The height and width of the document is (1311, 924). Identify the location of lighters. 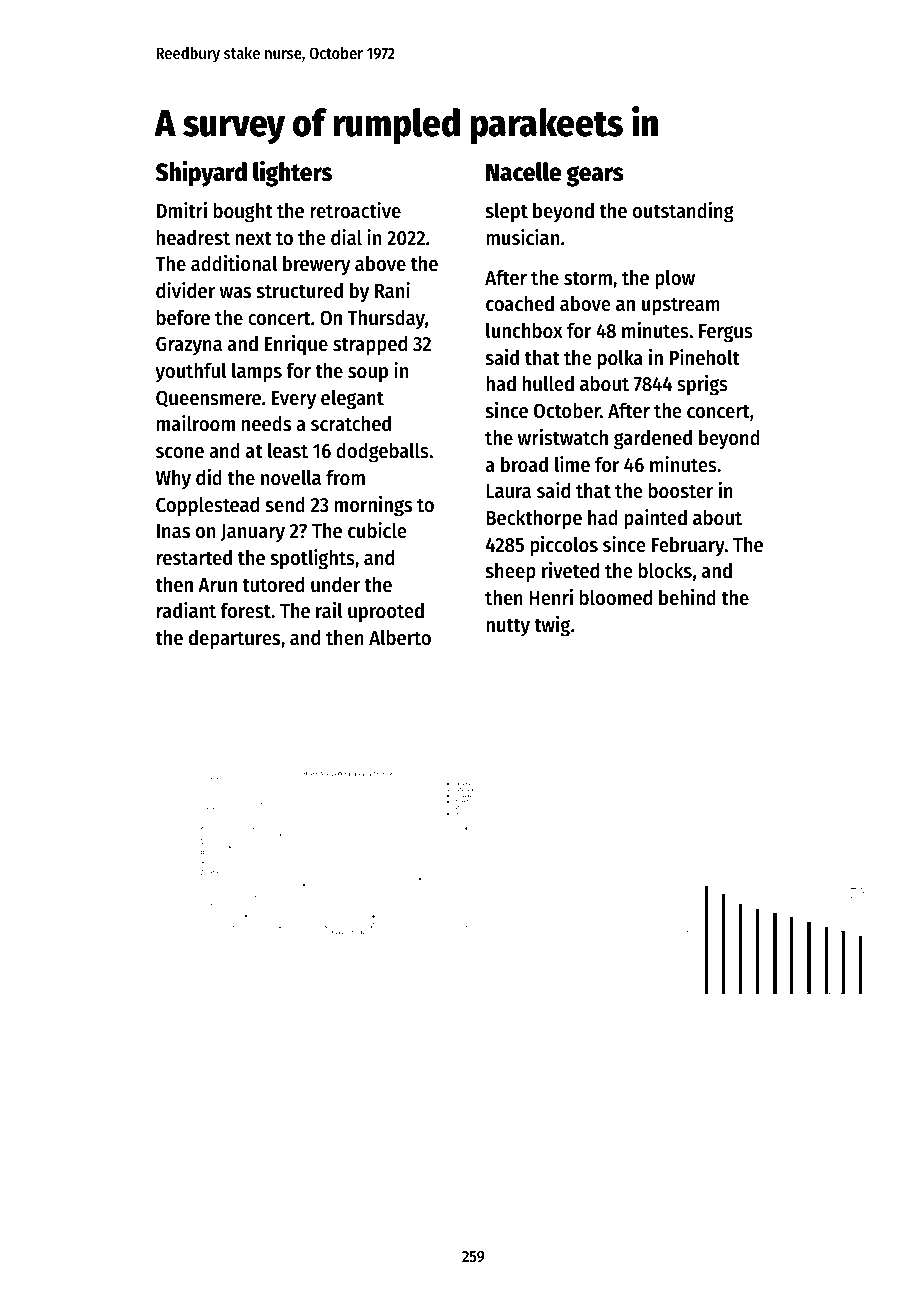
(292, 173).
